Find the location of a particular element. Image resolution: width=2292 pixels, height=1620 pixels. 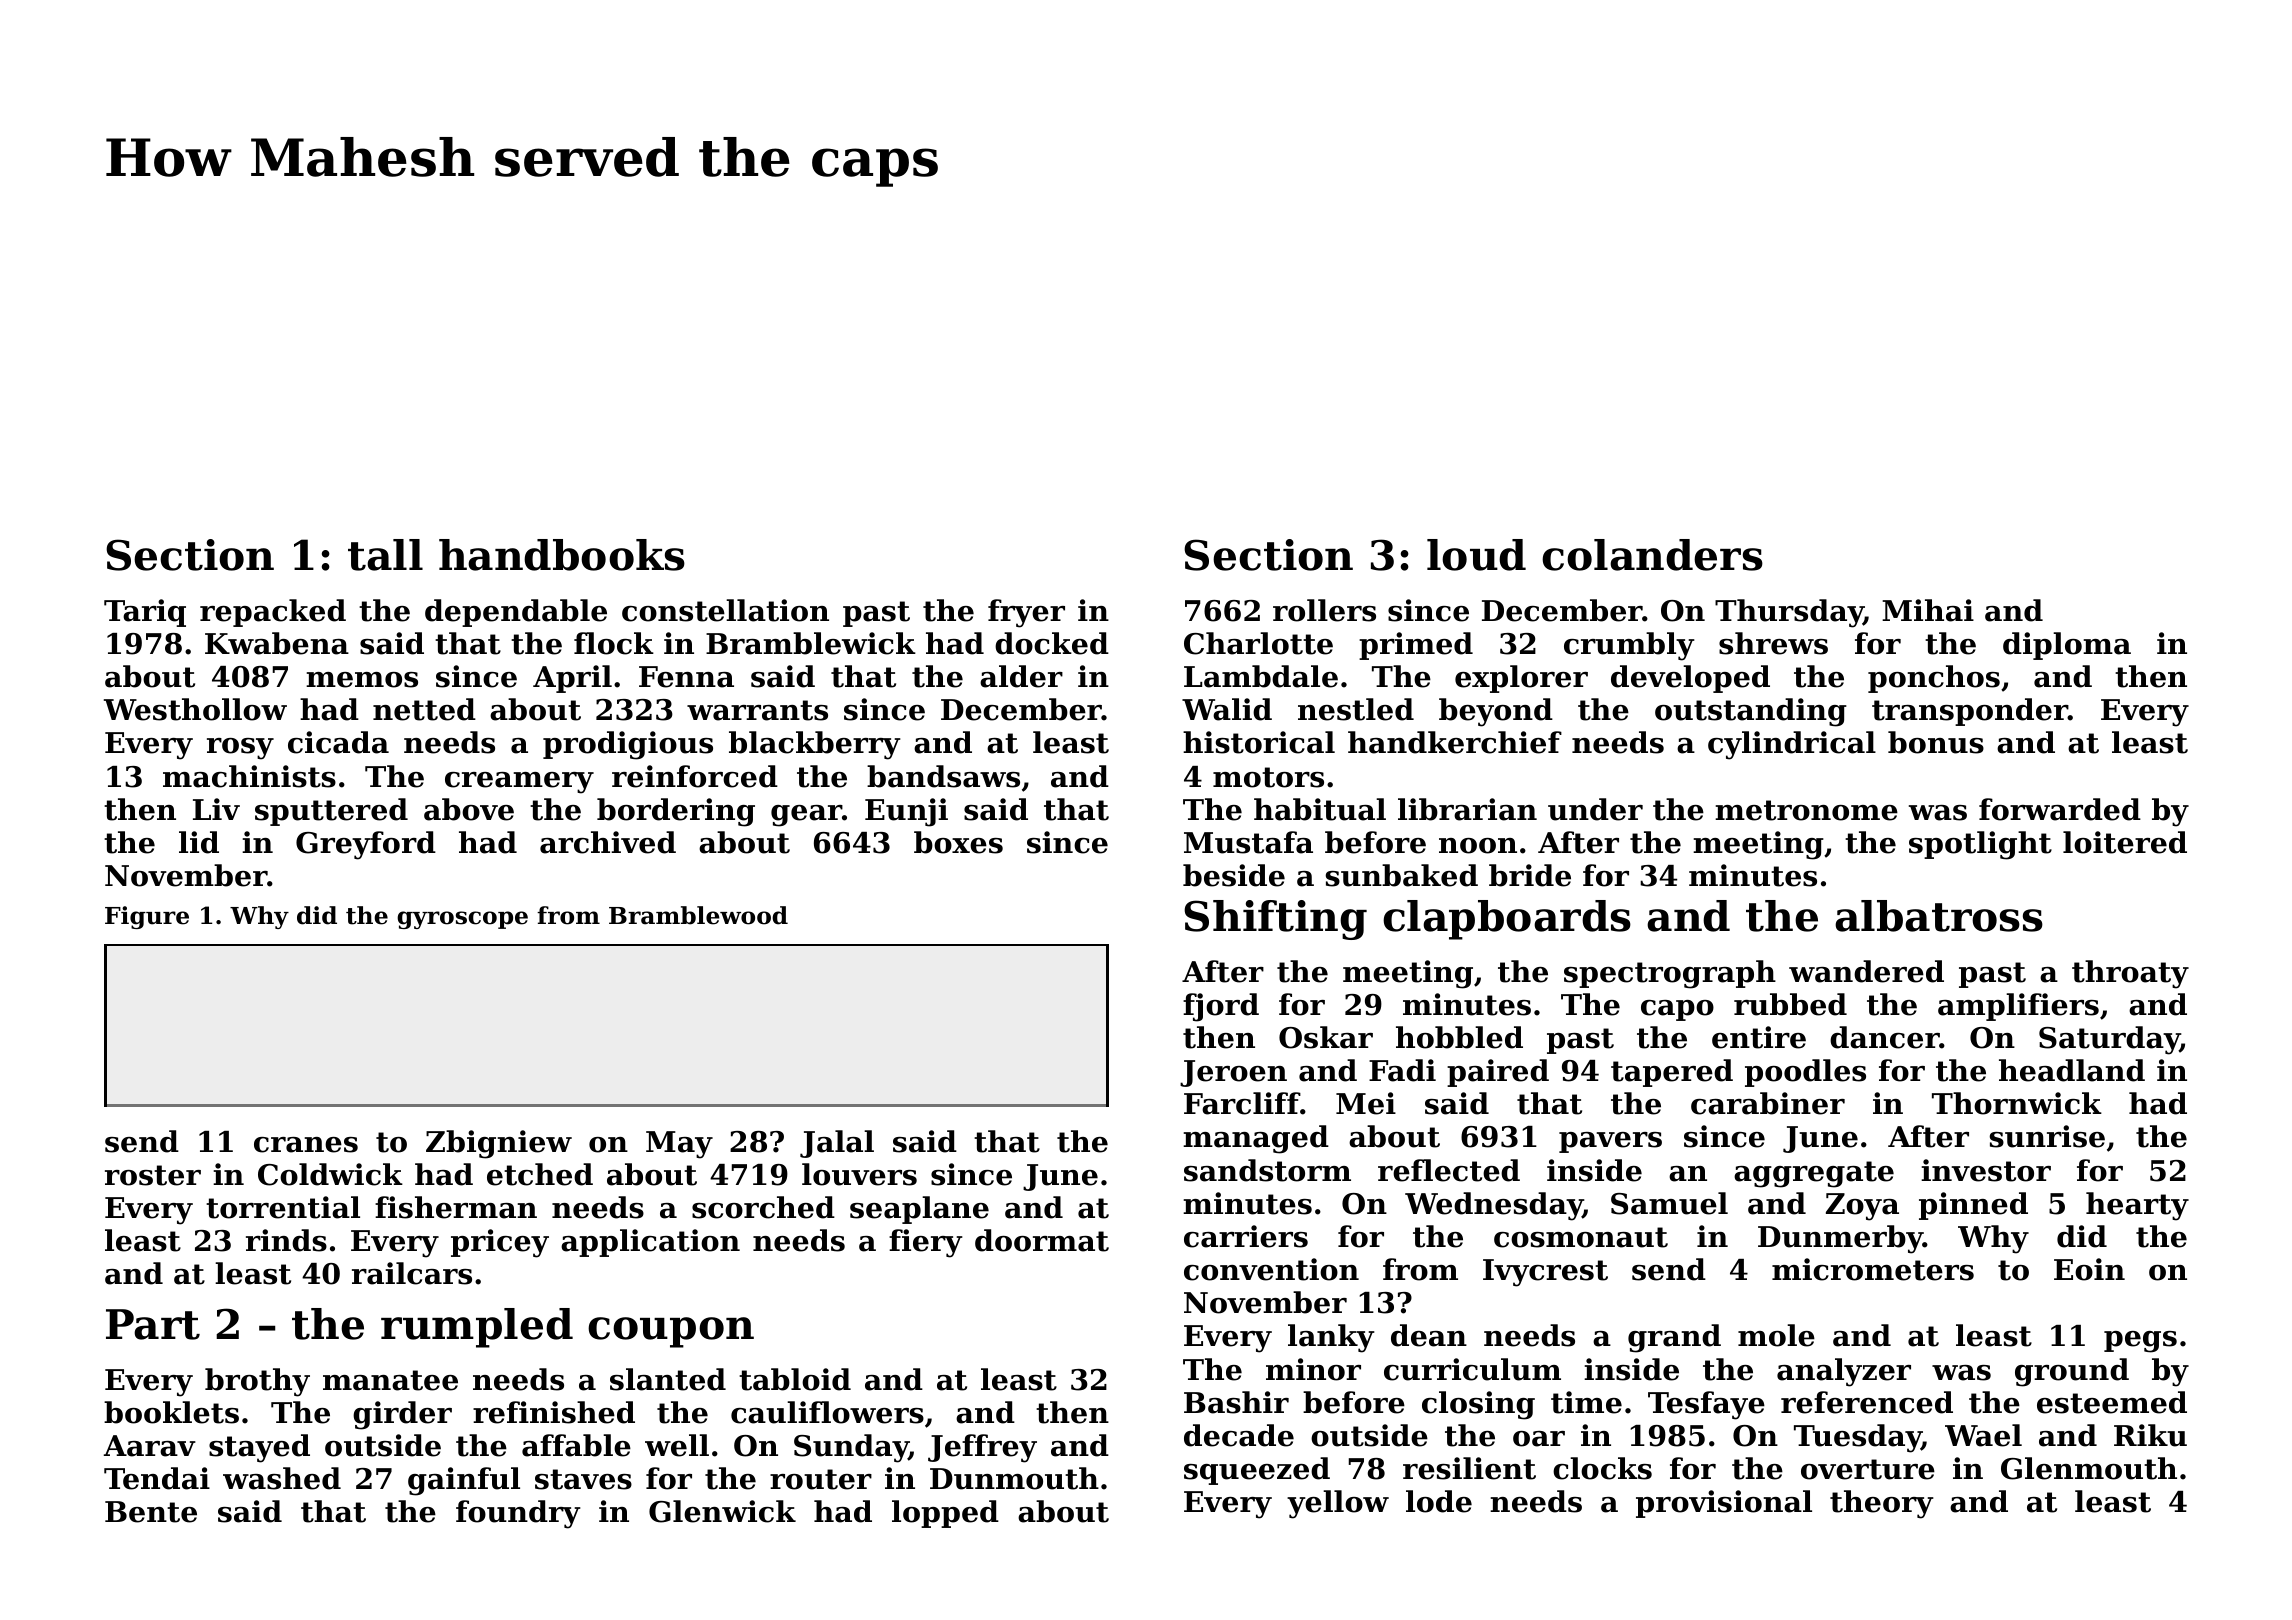

tapered is located at coordinates (1672, 1073).
